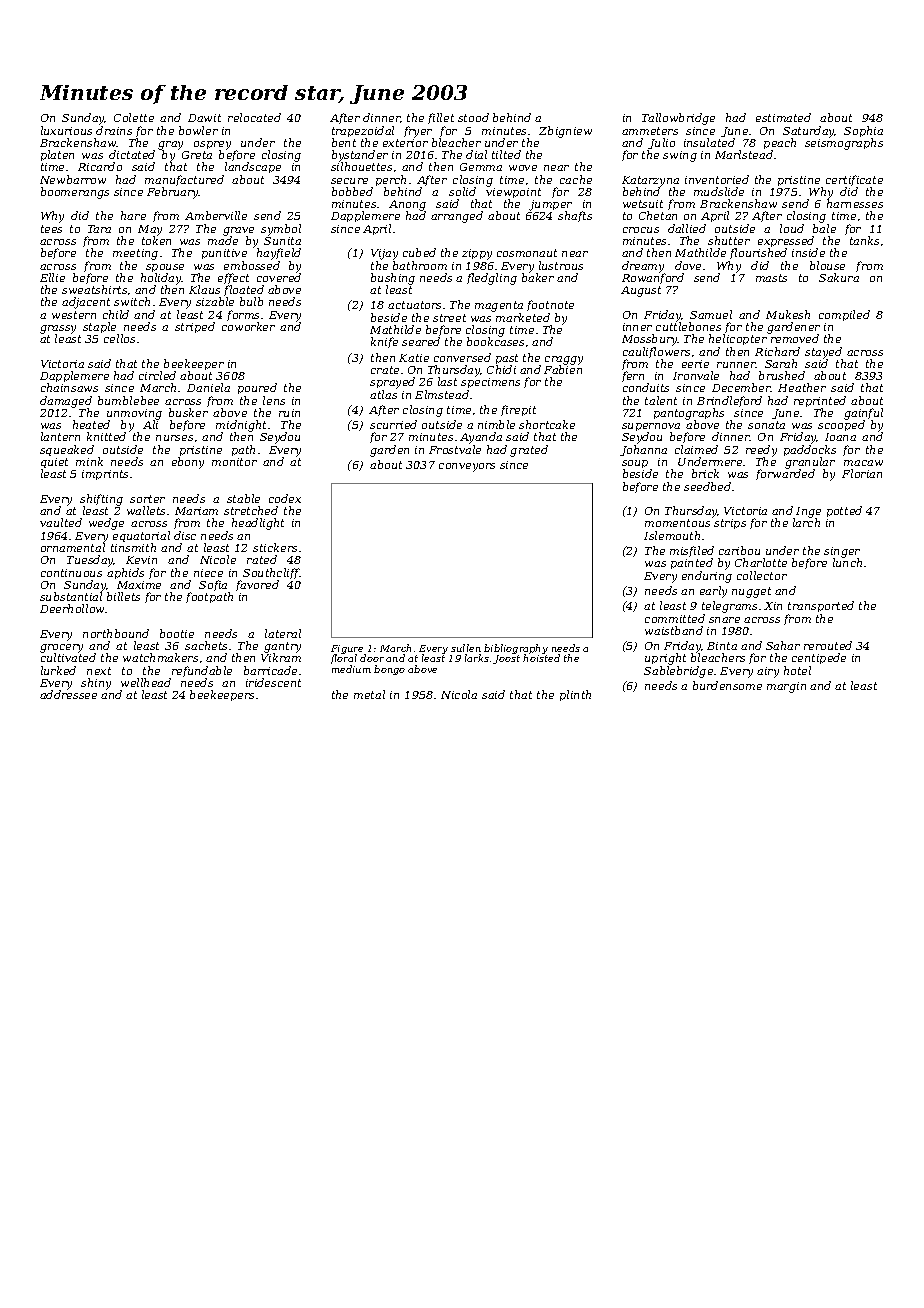 The height and width of the image is (1308, 924). I want to click on sullen, so click(466, 648).
